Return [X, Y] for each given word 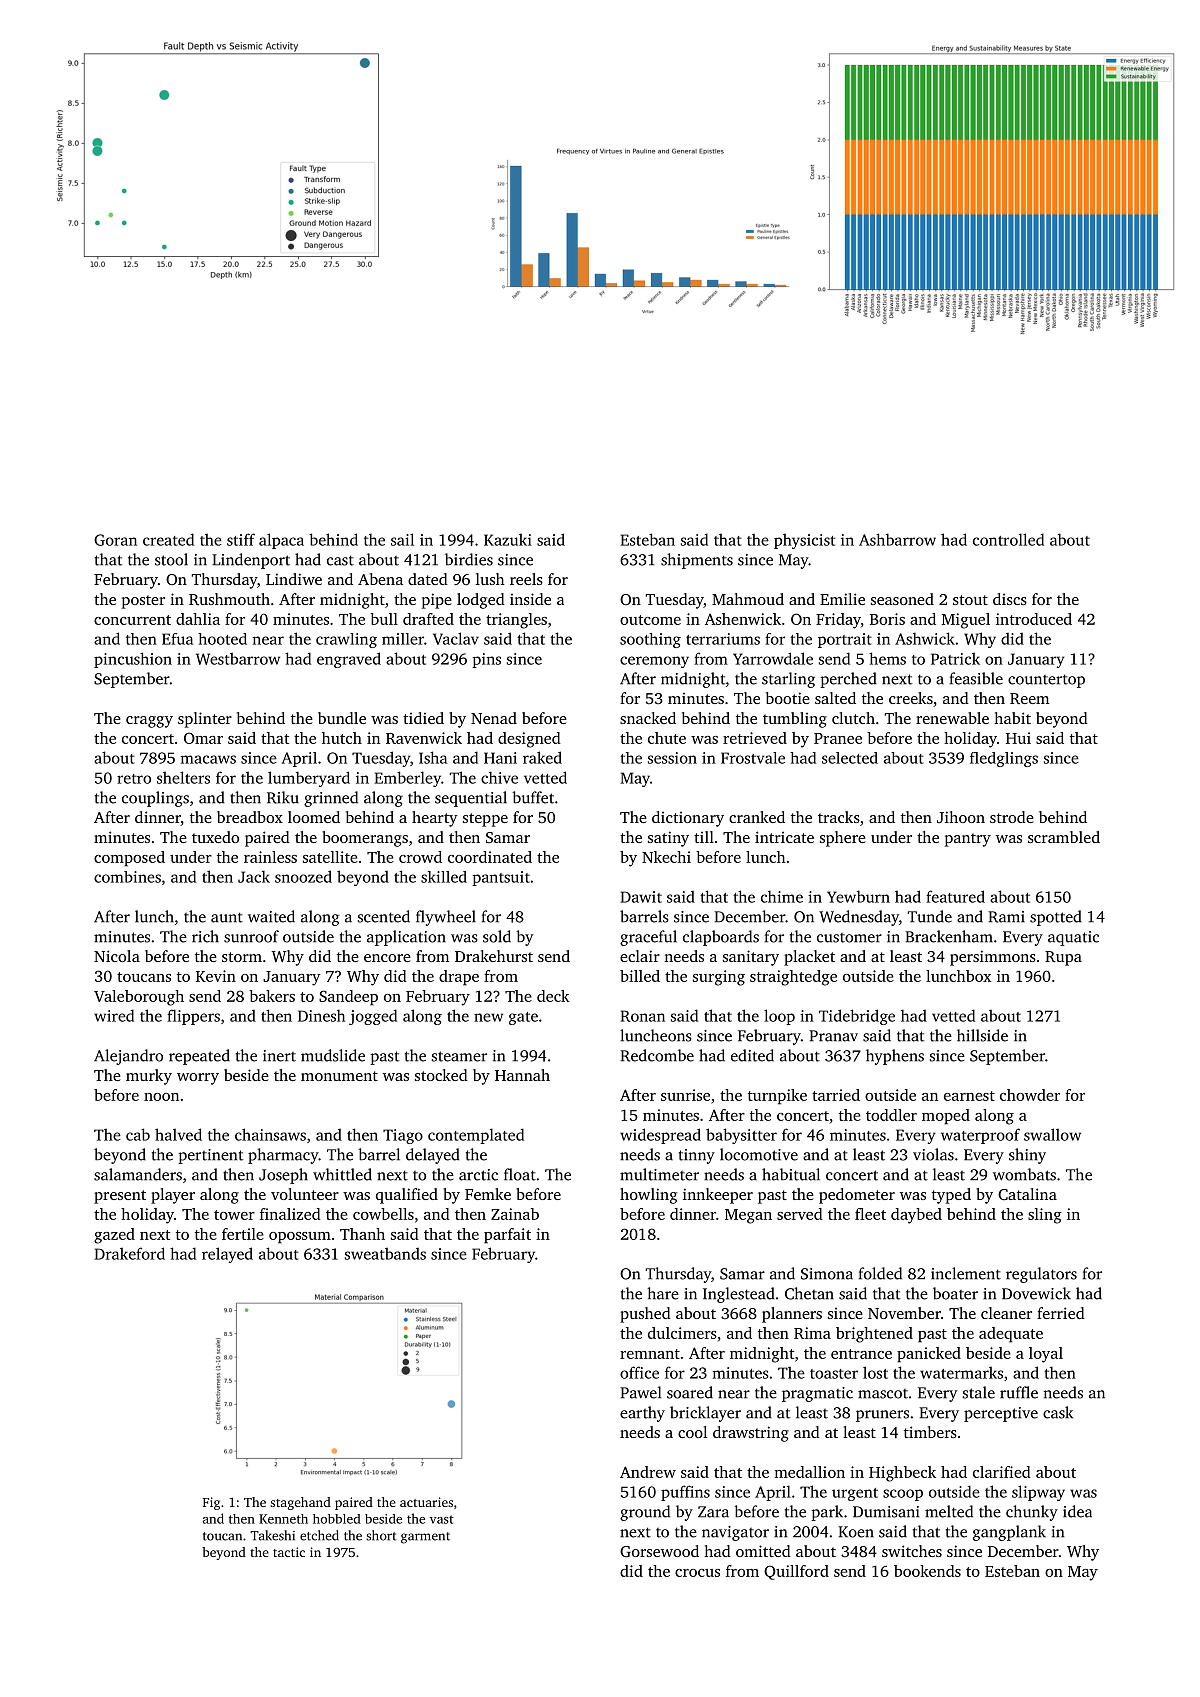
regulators [1041, 1275]
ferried [1061, 1313]
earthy [642, 1414]
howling [648, 1196]
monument [339, 1076]
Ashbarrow [897, 539]
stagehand [300, 1503]
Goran [115, 540]
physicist [804, 541]
